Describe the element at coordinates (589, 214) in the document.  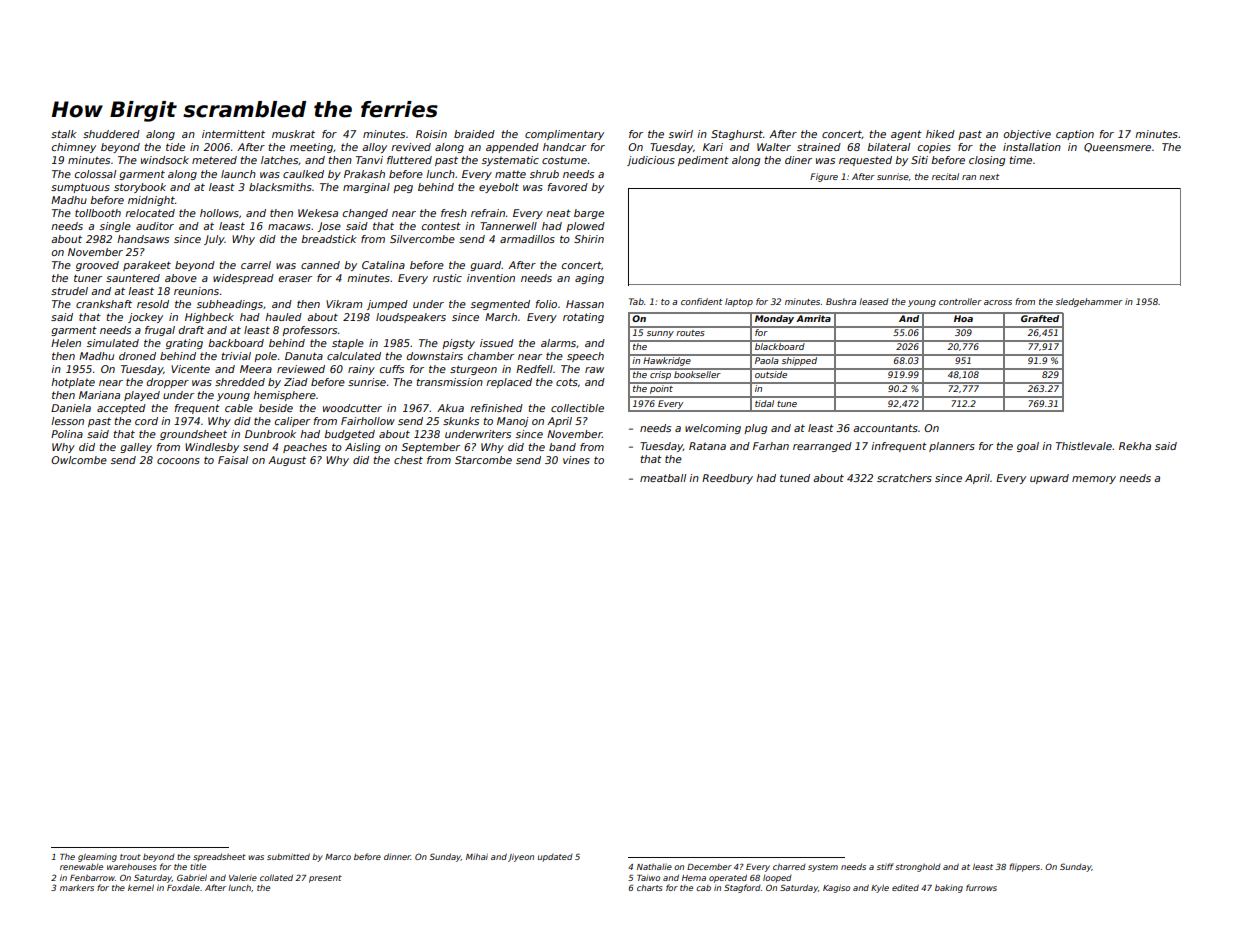
I see `barge` at that location.
